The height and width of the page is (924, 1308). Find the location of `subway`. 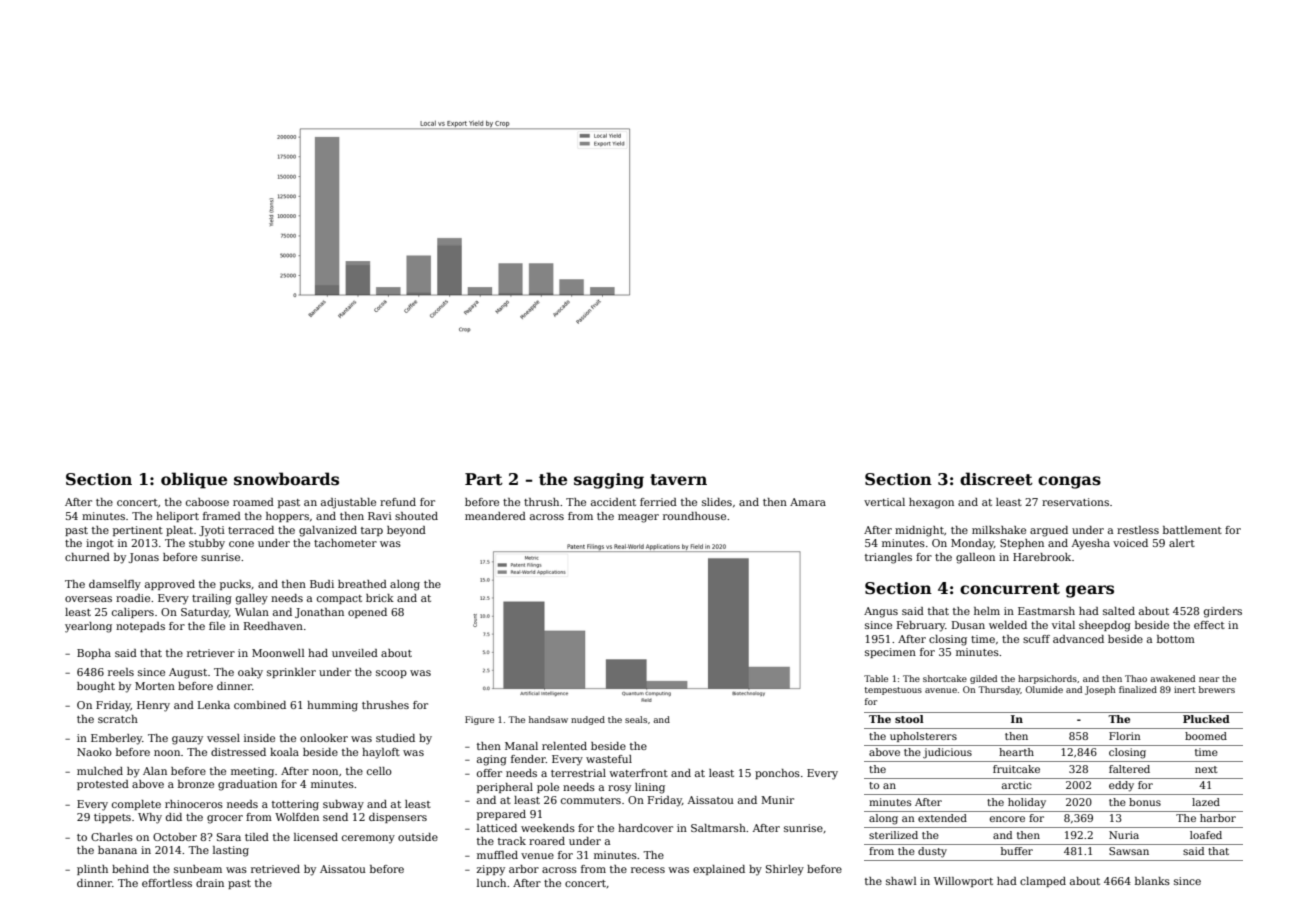

subway is located at coordinates (343, 805).
